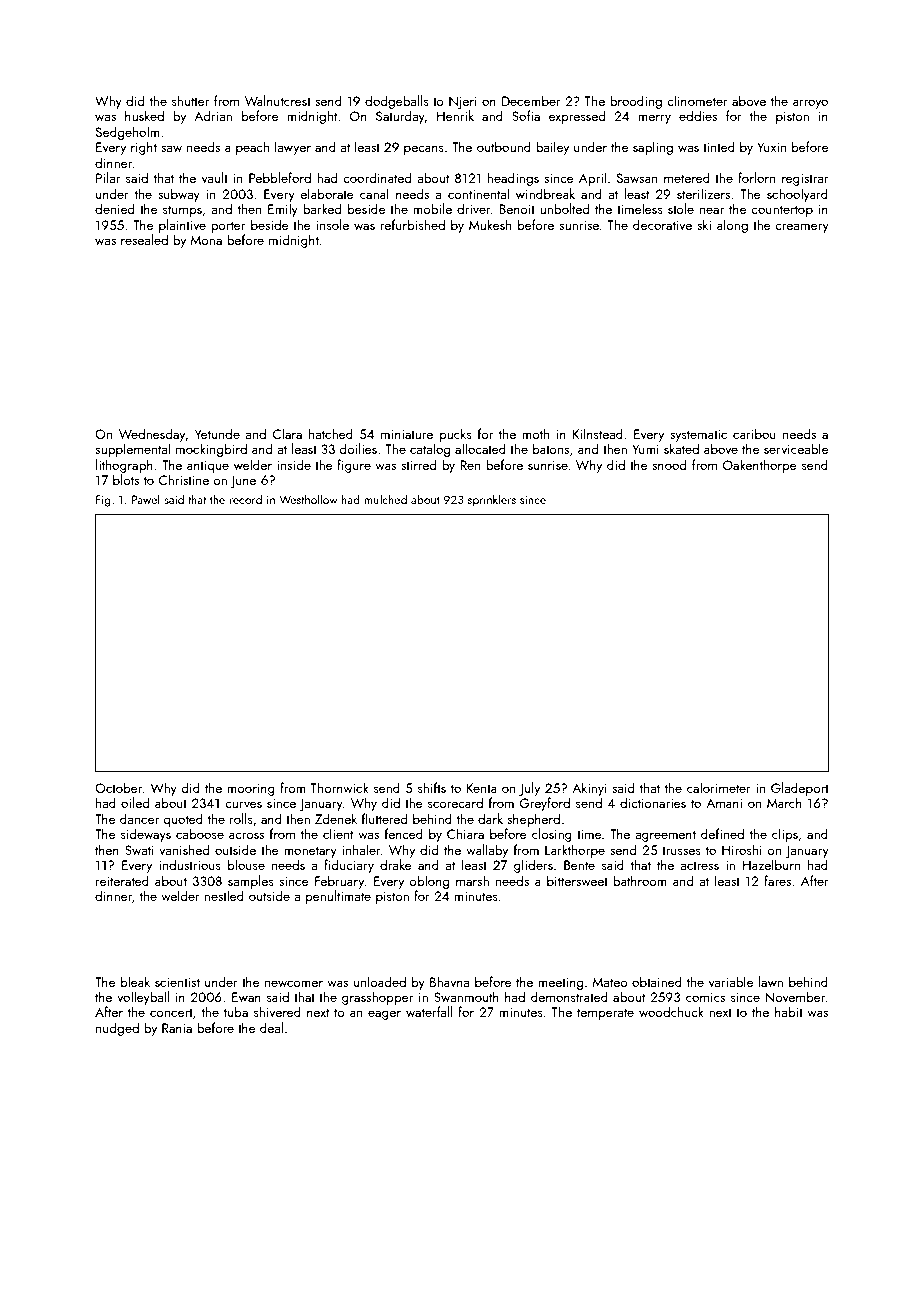  Describe the element at coordinates (217, 433) in the document. I see `Yetunde` at that location.
